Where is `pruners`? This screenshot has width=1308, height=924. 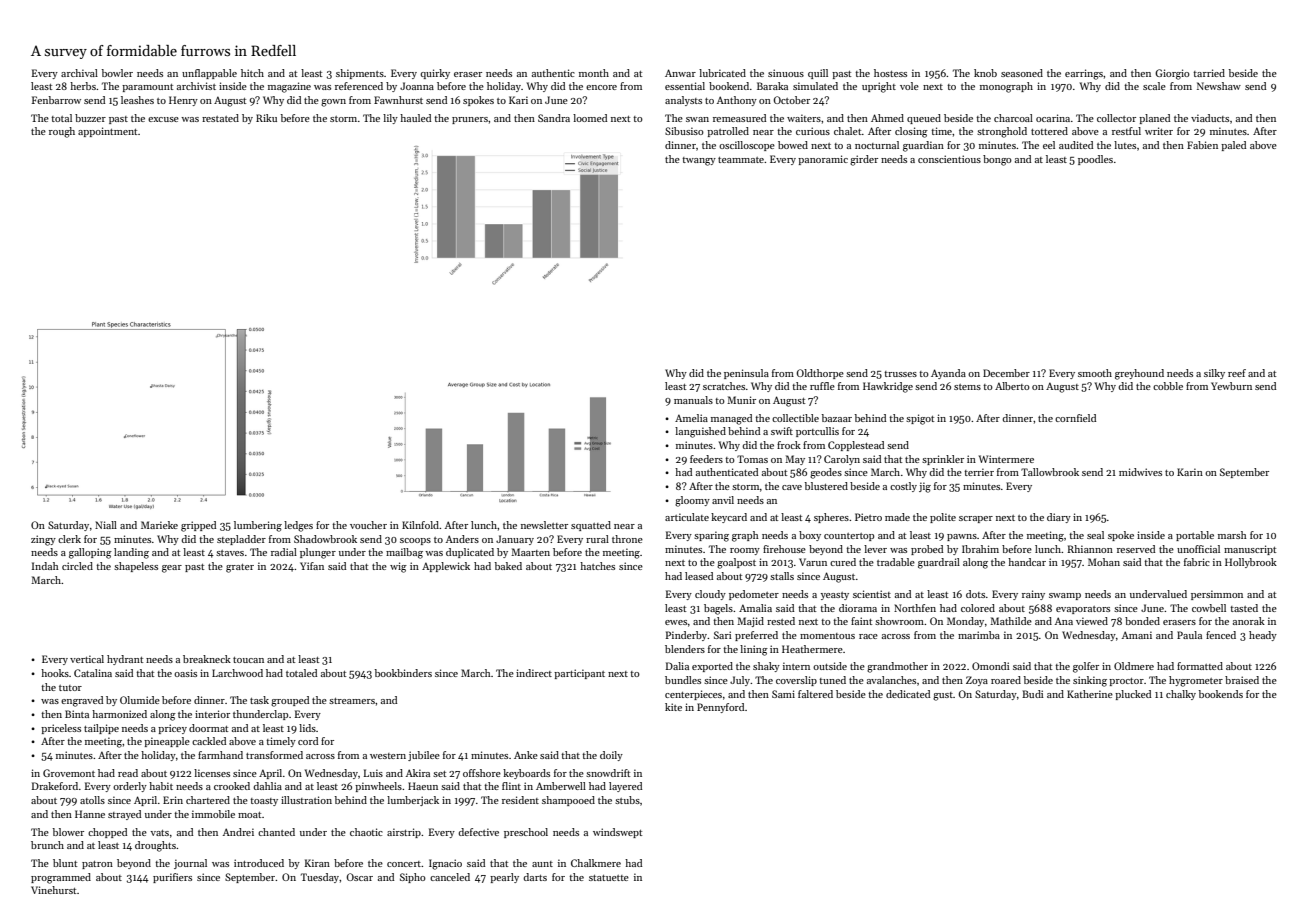 pruners is located at coordinates (470, 120).
